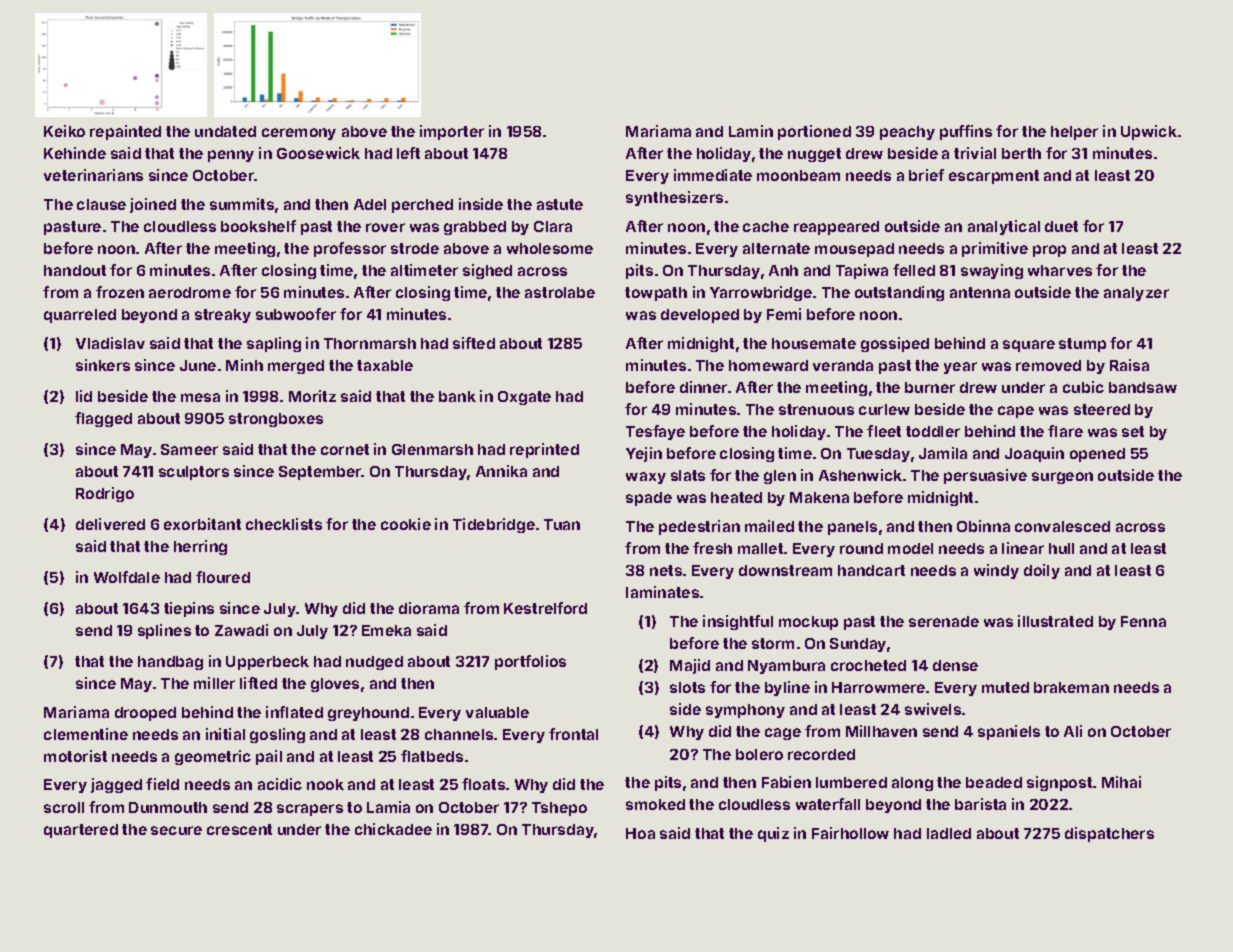 Image resolution: width=1233 pixels, height=952 pixels. What do you see at coordinates (497, 712) in the document?
I see `valuable` at bounding box center [497, 712].
